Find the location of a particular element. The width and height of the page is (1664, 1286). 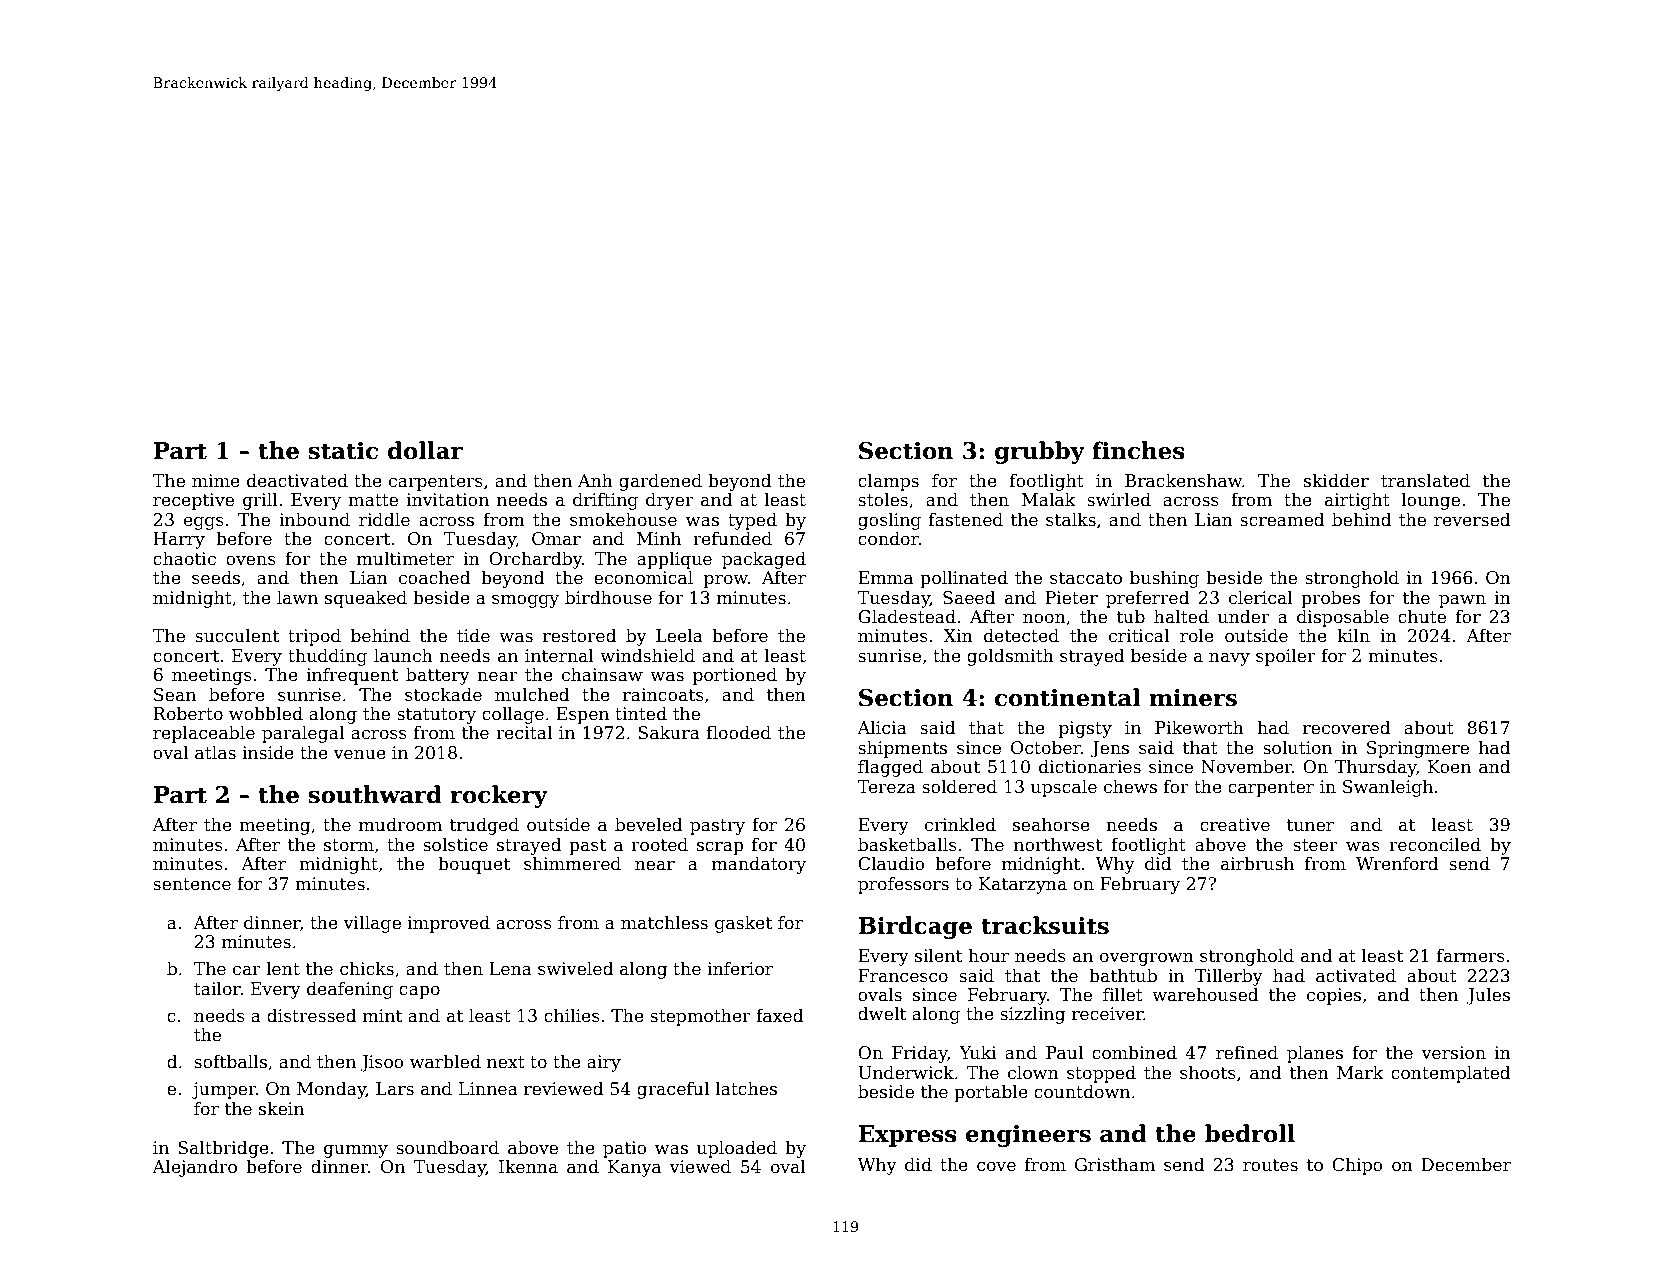

shimmered is located at coordinates (572, 863).
